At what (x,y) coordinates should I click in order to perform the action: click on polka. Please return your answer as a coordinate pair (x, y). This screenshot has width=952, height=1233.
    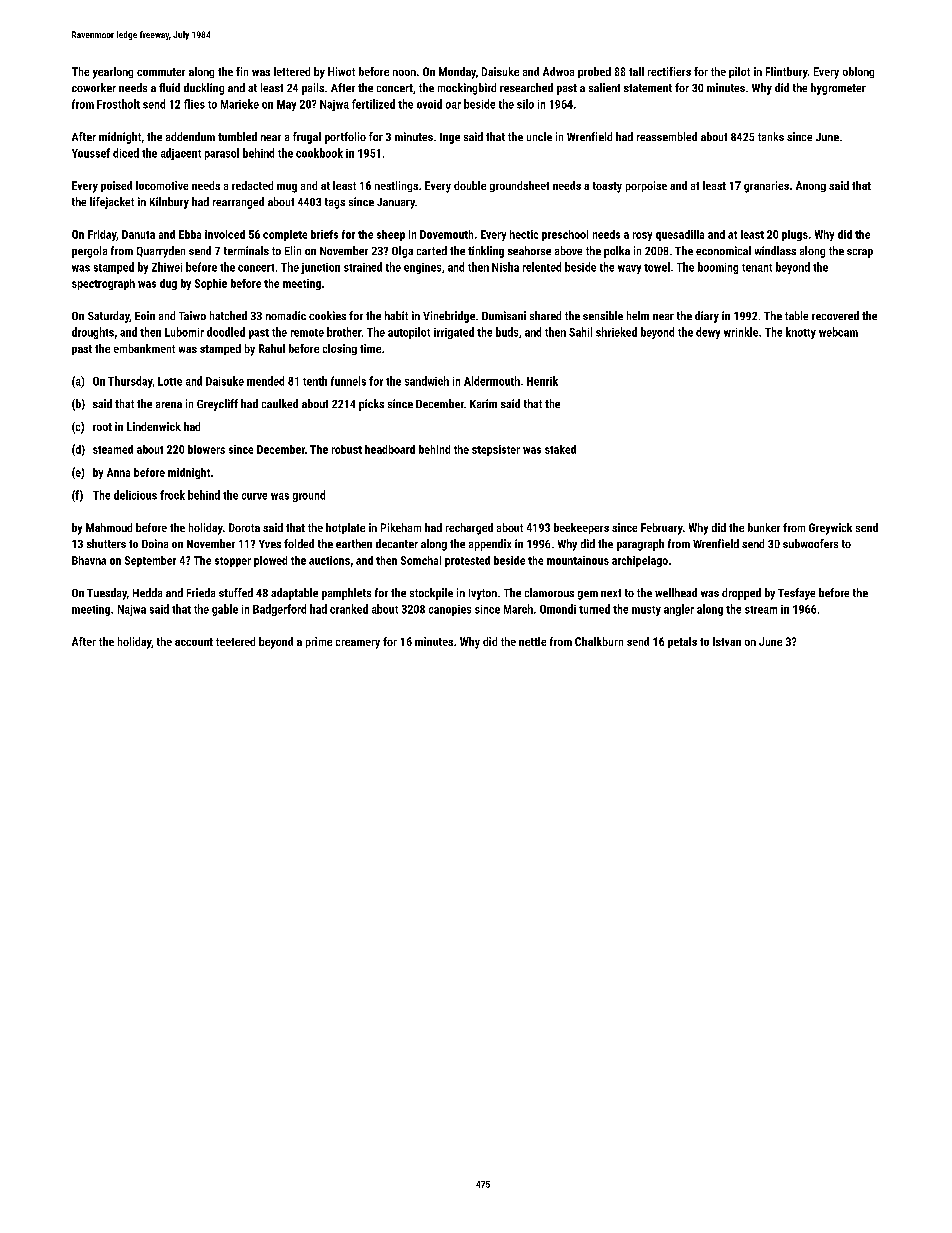
    Looking at the image, I should click on (617, 252).
